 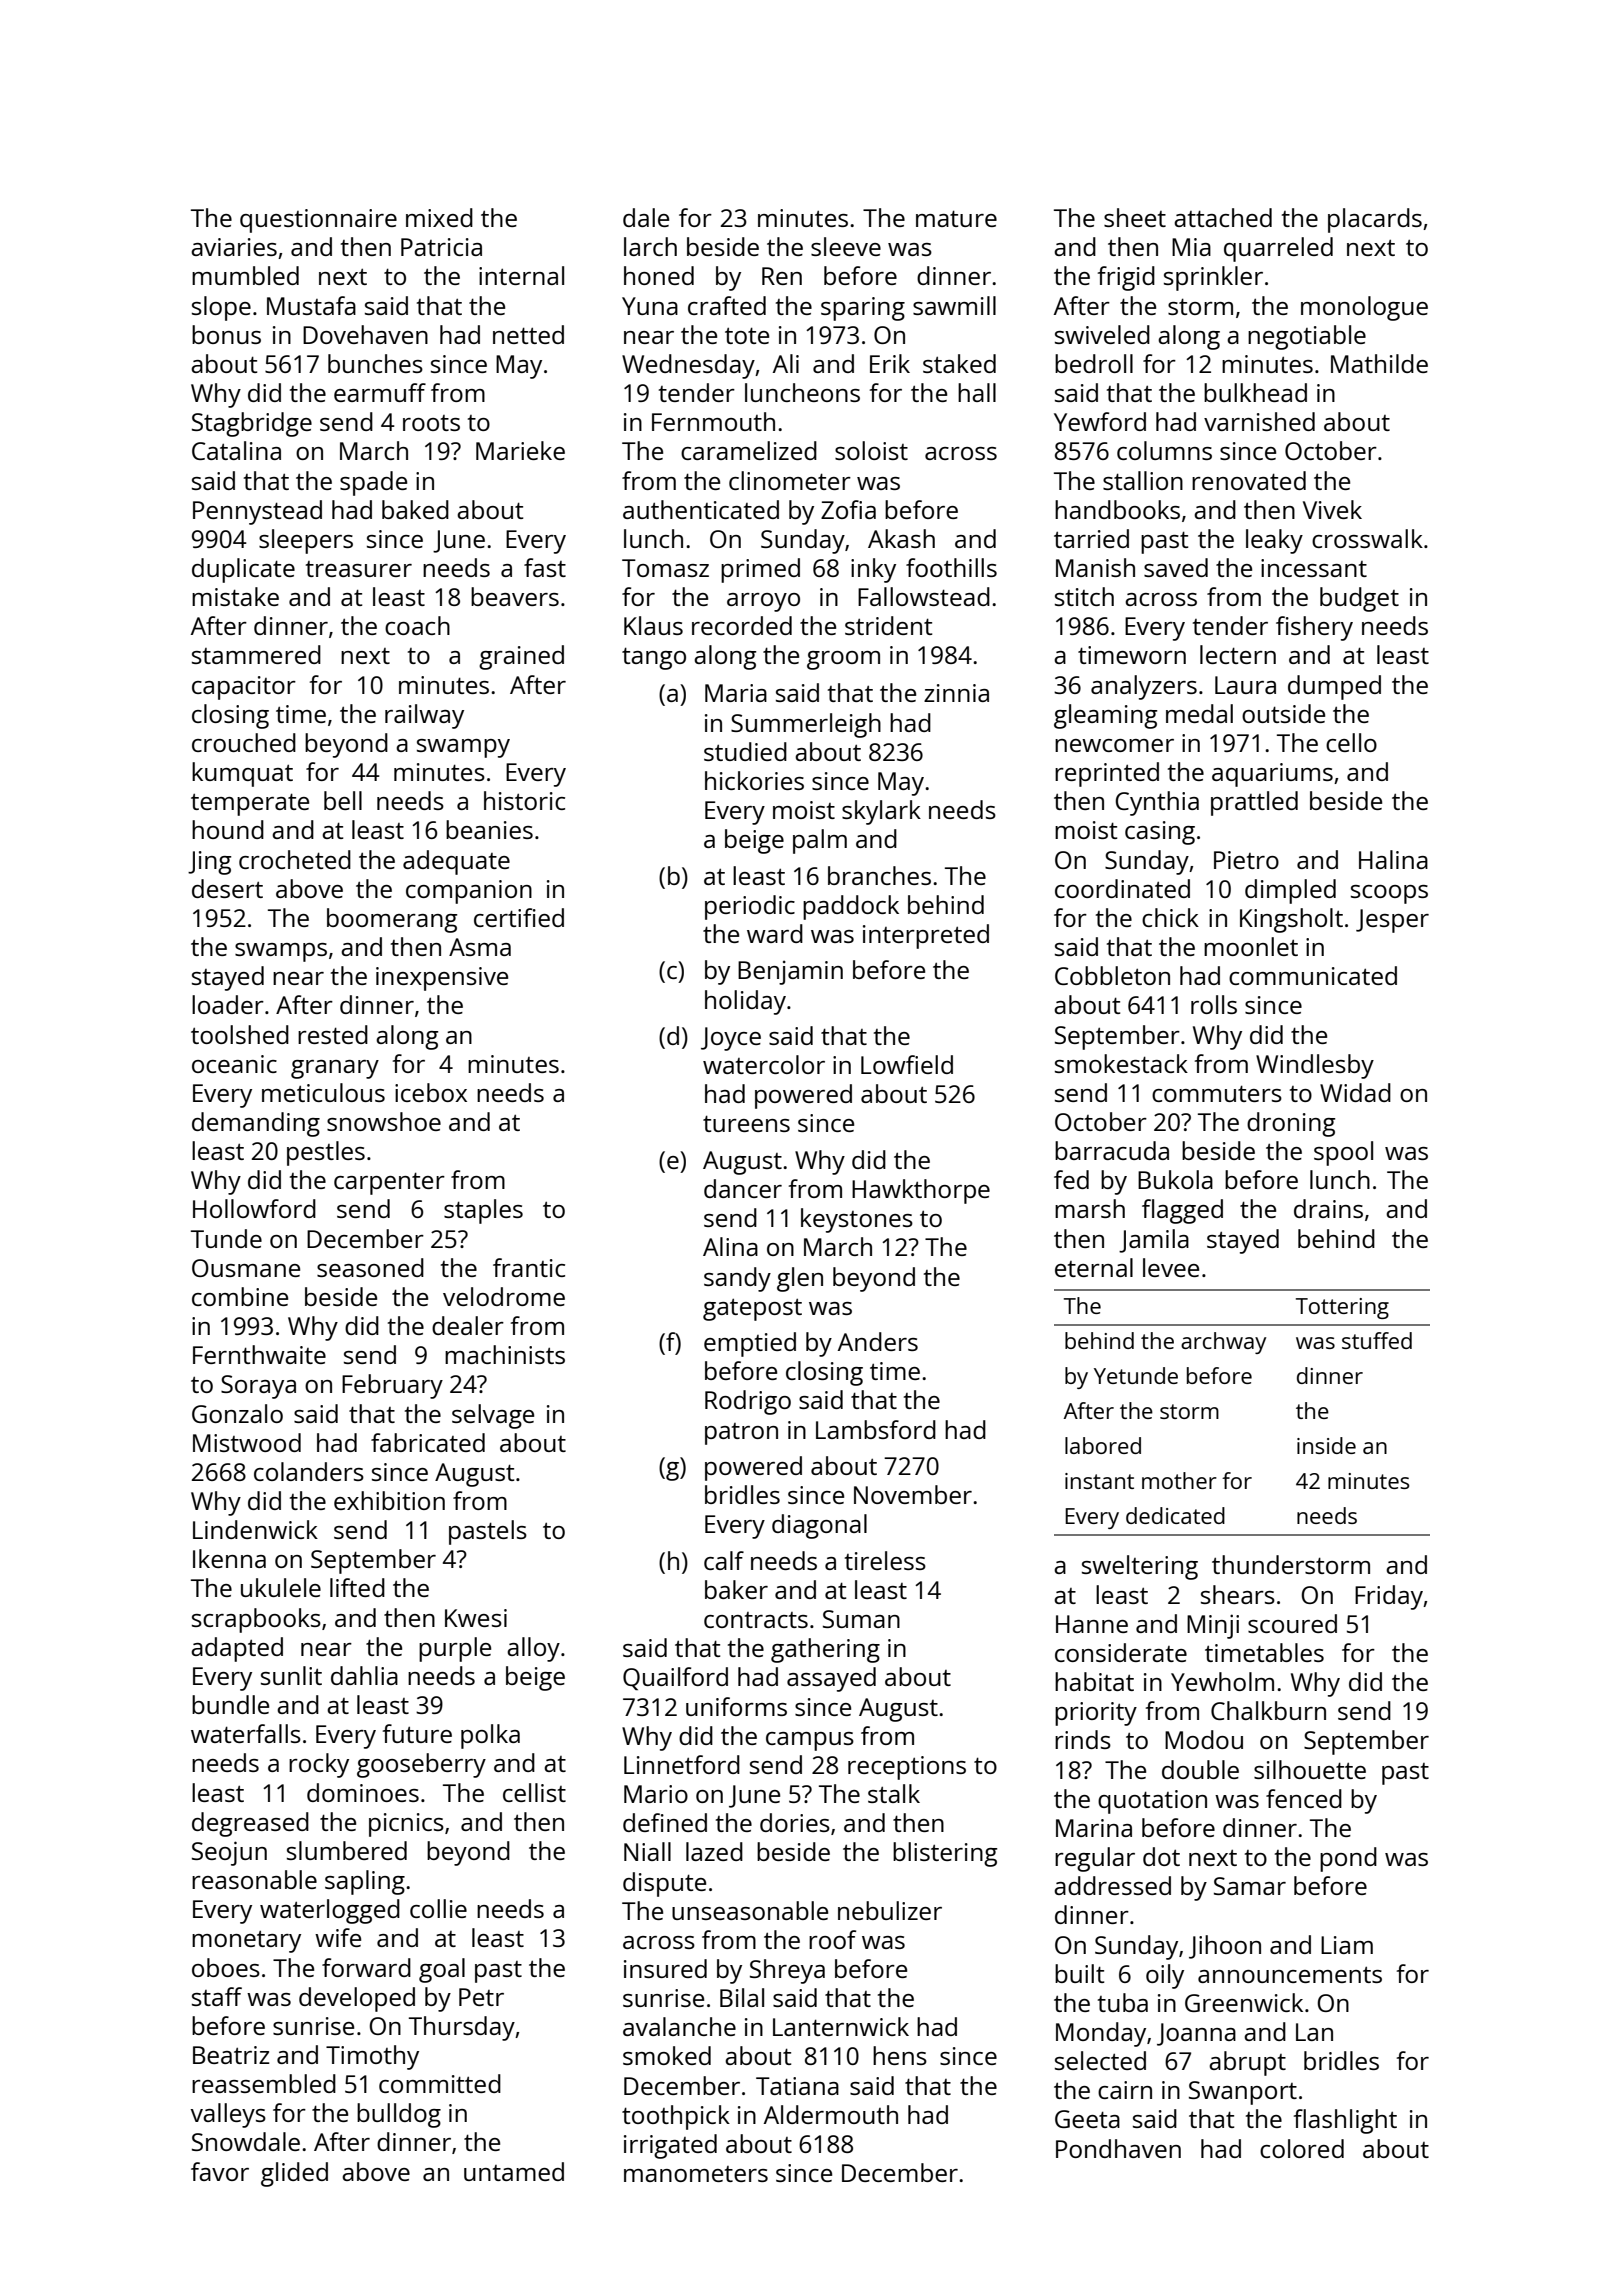 What do you see at coordinates (1326, 1445) in the document?
I see `inside` at bounding box center [1326, 1445].
